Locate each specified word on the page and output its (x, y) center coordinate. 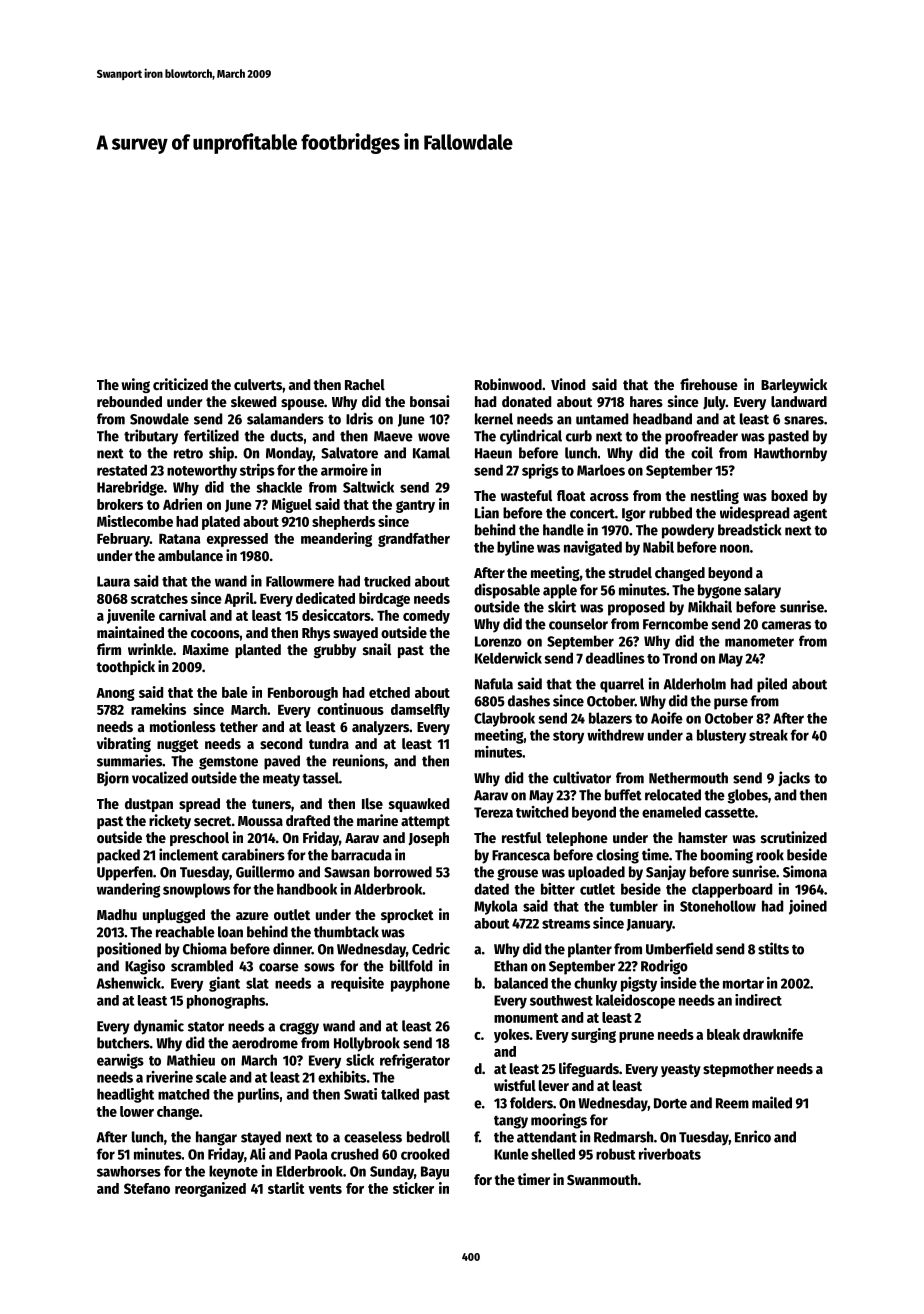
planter (590, 950)
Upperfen (125, 873)
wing (135, 385)
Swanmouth (602, 1179)
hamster (703, 837)
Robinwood (508, 384)
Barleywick (794, 385)
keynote (233, 1172)
